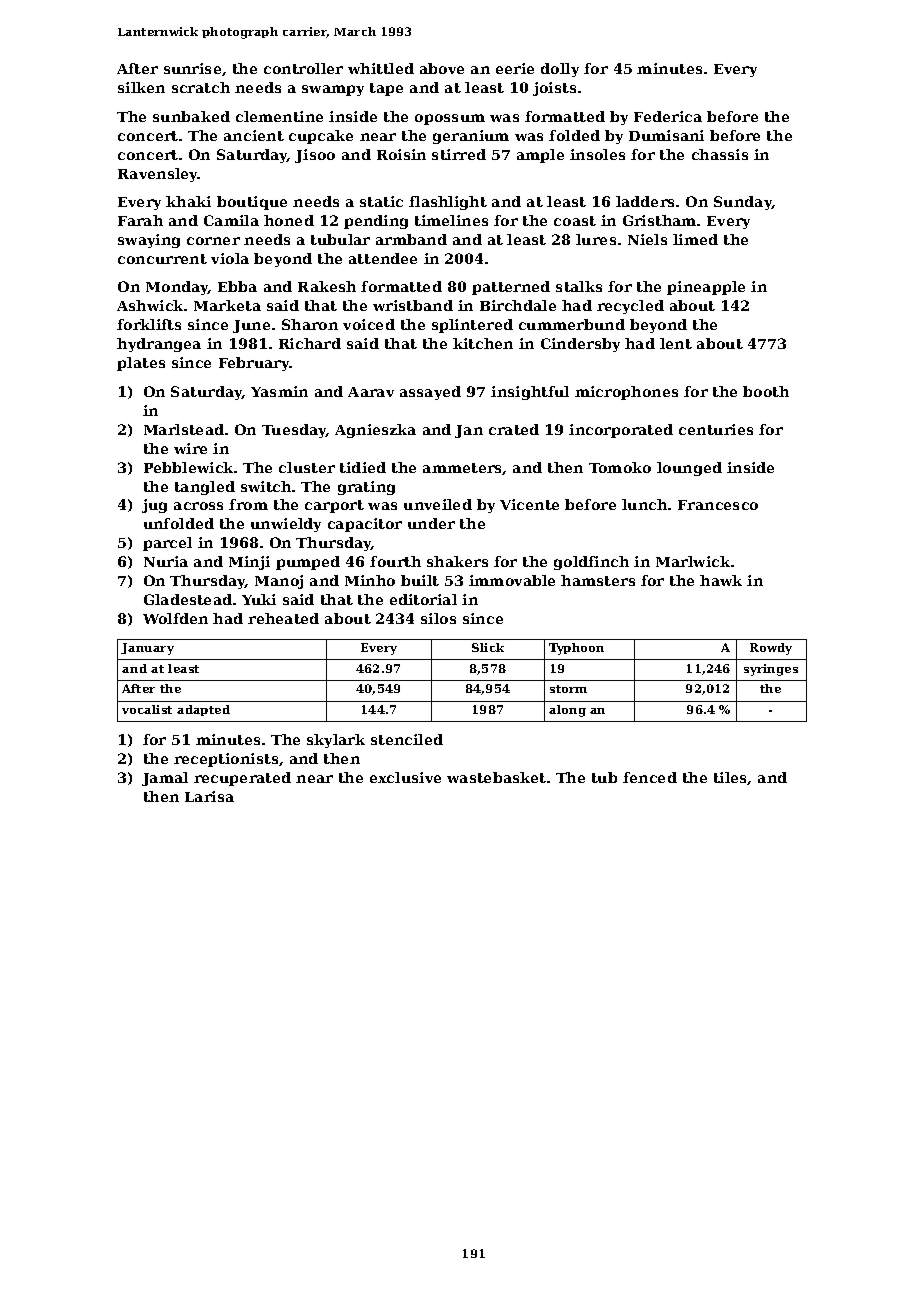 This screenshot has width=924, height=1308. Describe the element at coordinates (650, 777) in the screenshot. I see `fenced` at that location.
